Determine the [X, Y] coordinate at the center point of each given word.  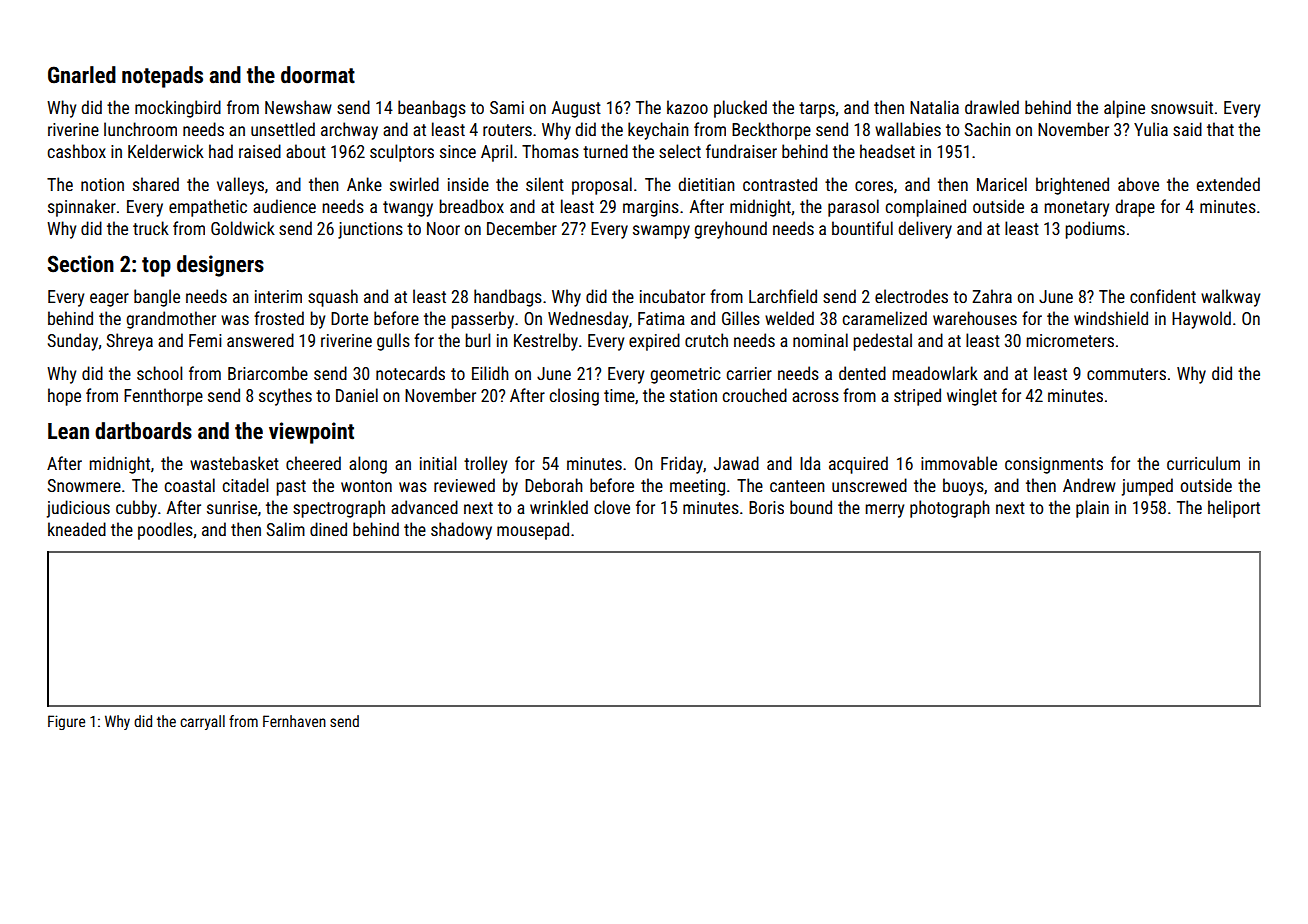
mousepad [533, 531]
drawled [992, 107]
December [522, 228]
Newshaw [298, 107]
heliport [1234, 509]
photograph [950, 509]
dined [328, 529]
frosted [279, 318]
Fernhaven [294, 721]
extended [1228, 184]
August [576, 109]
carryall [202, 722]
